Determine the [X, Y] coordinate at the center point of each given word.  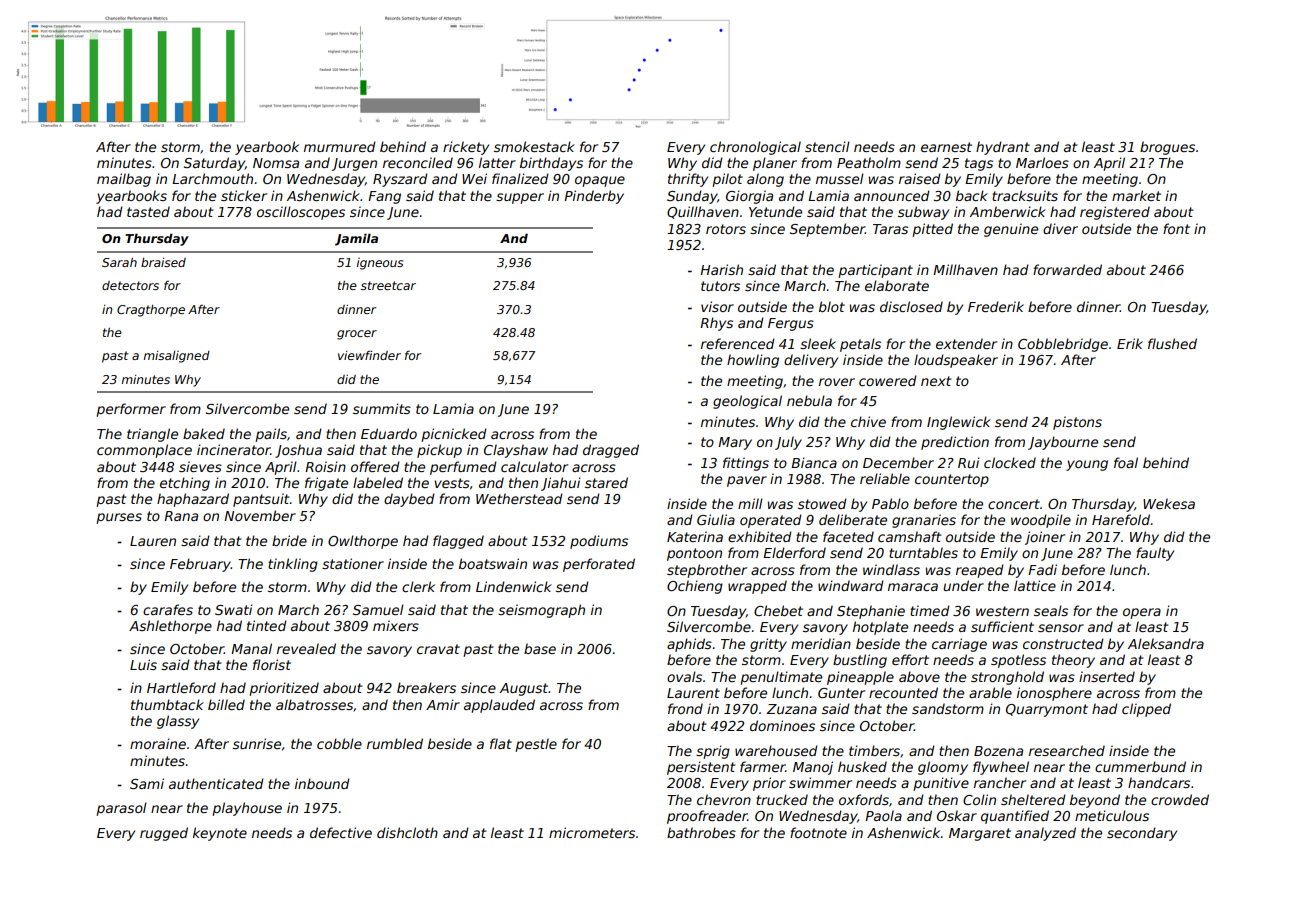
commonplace [144, 451]
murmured [340, 146]
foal [1126, 462]
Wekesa [1169, 503]
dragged [611, 451]
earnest [946, 147]
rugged [164, 834]
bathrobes [701, 832]
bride [289, 540]
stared [606, 482]
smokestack [534, 146]
